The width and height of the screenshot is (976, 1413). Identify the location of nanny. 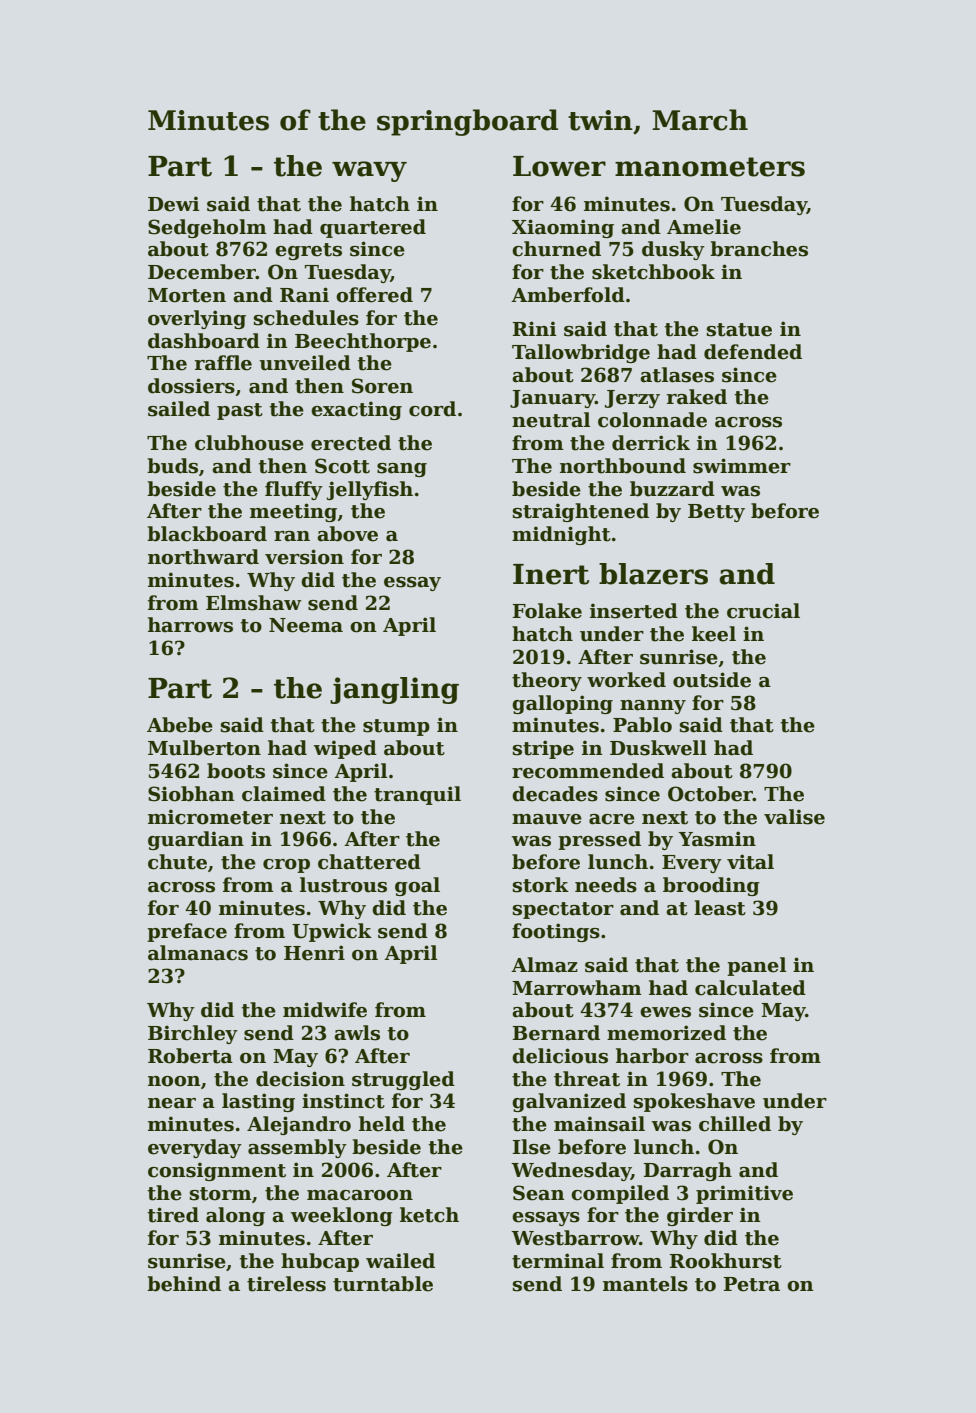
(653, 707).
